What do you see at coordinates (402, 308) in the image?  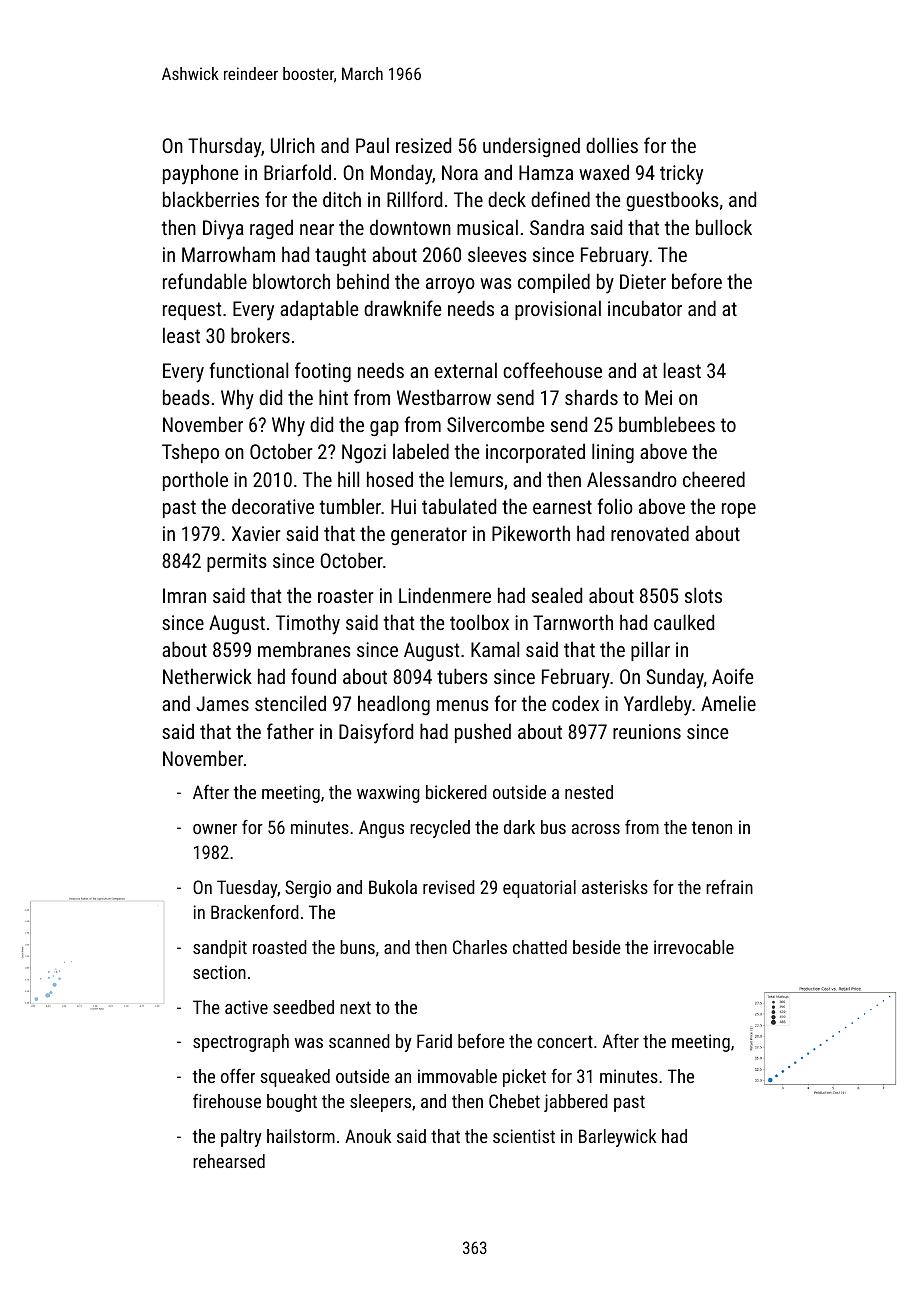 I see `drawknife` at bounding box center [402, 308].
